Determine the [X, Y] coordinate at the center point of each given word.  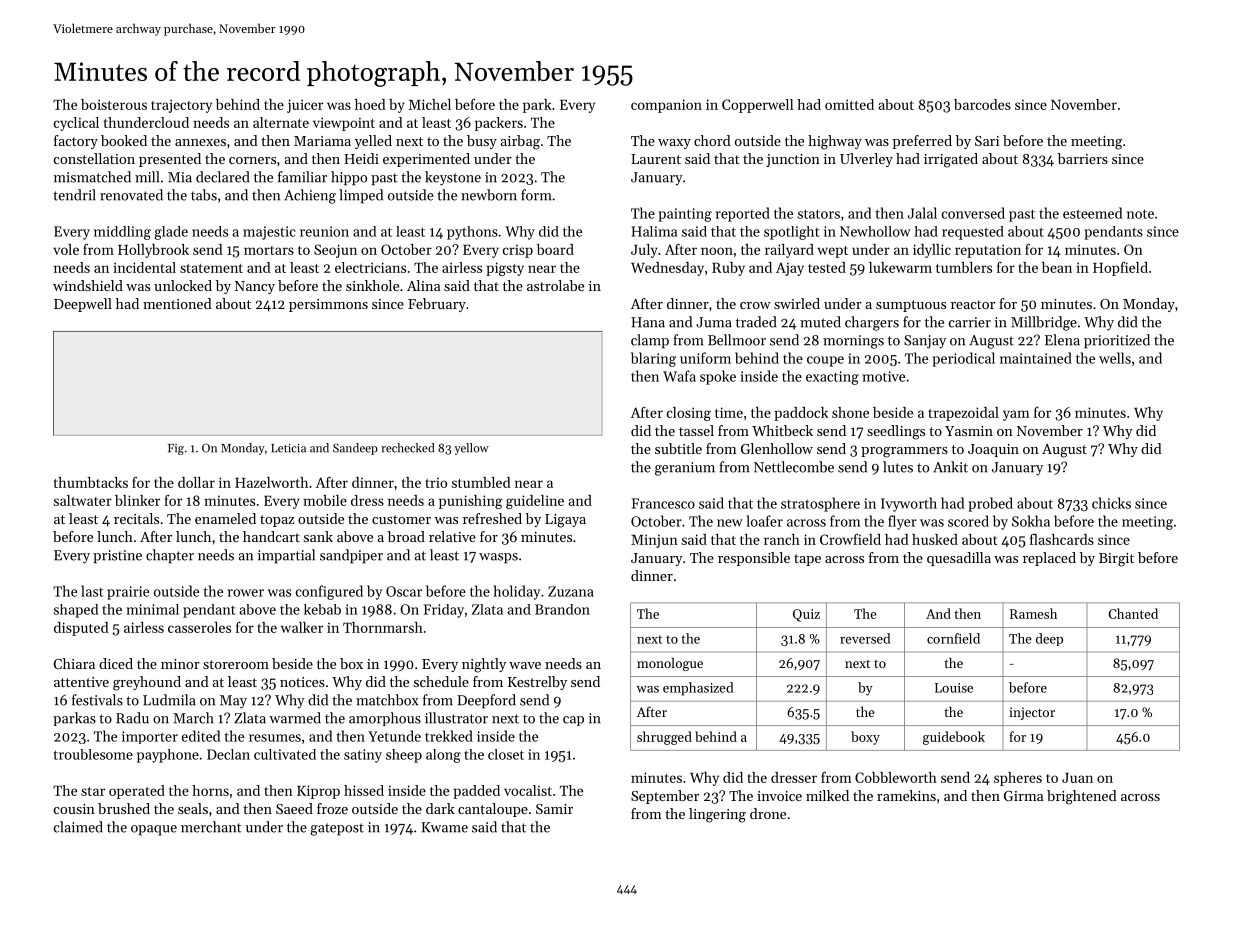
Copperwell [757, 106]
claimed [78, 827]
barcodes [982, 104]
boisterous [114, 104]
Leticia [288, 448]
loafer [764, 521]
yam [1016, 415]
